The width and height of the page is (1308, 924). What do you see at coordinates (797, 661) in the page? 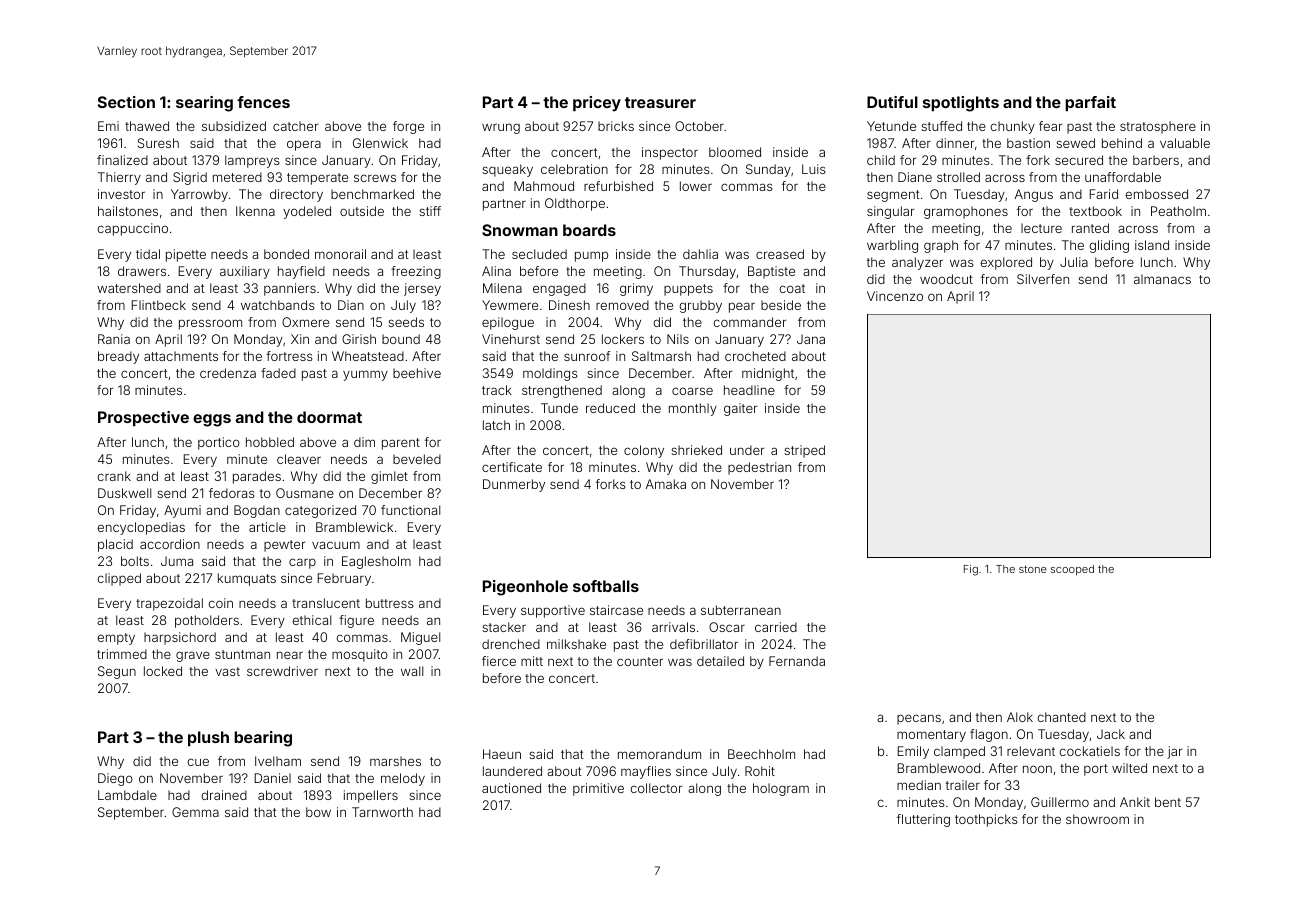
I see `Fernanda` at bounding box center [797, 661].
